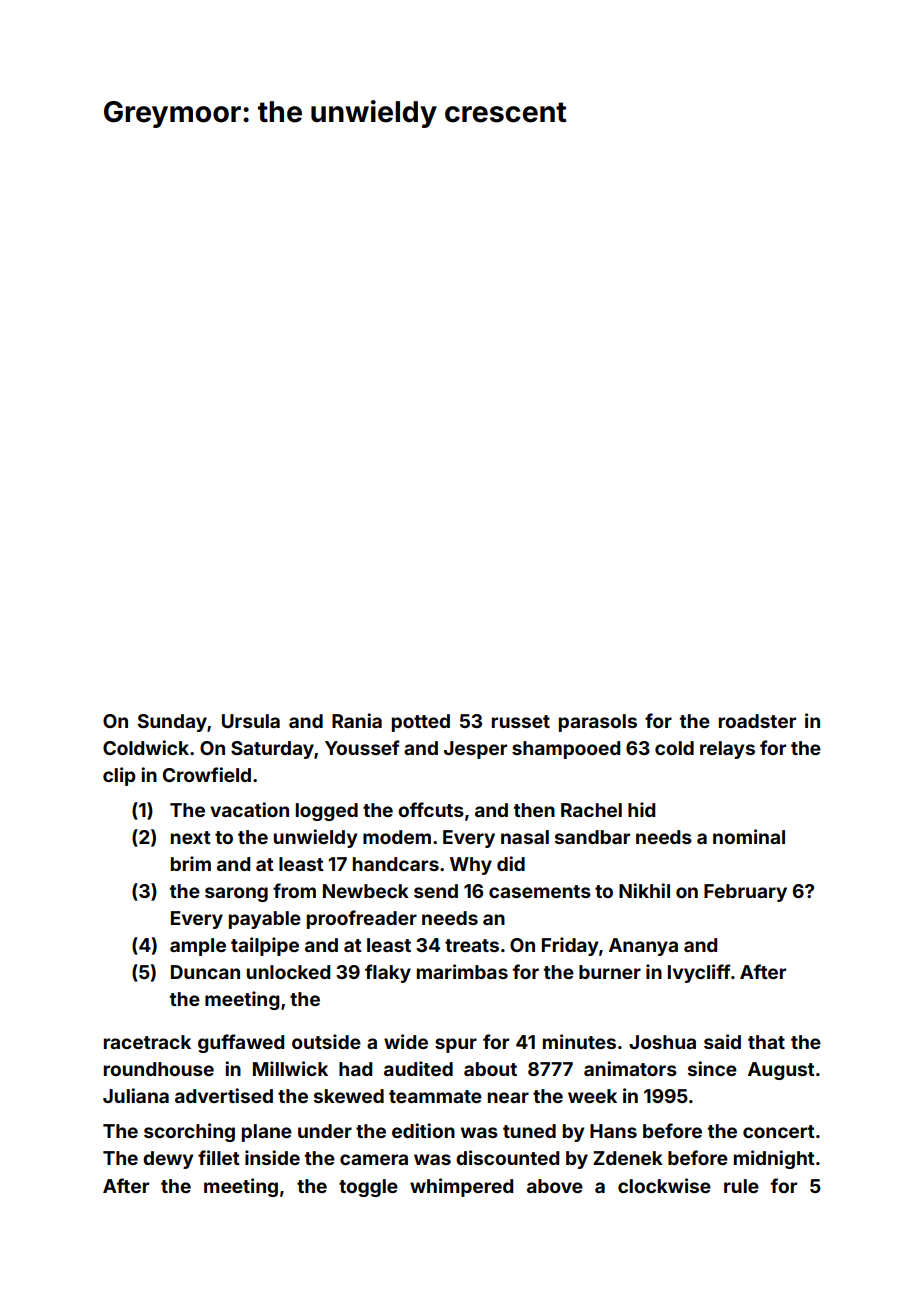 The width and height of the page is (924, 1308). I want to click on whimpered, so click(461, 1187).
